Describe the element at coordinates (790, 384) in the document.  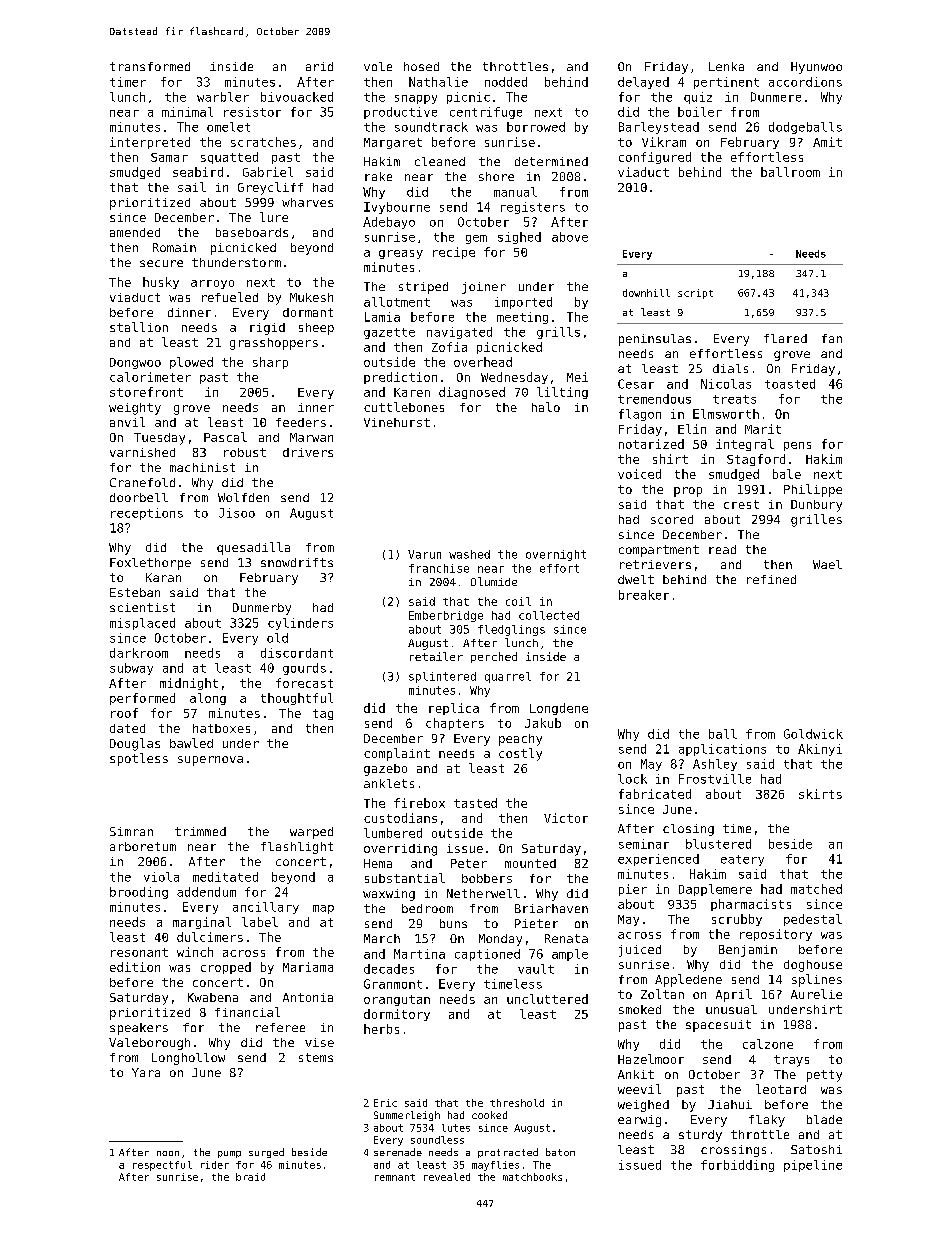
I see `toasted` at that location.
